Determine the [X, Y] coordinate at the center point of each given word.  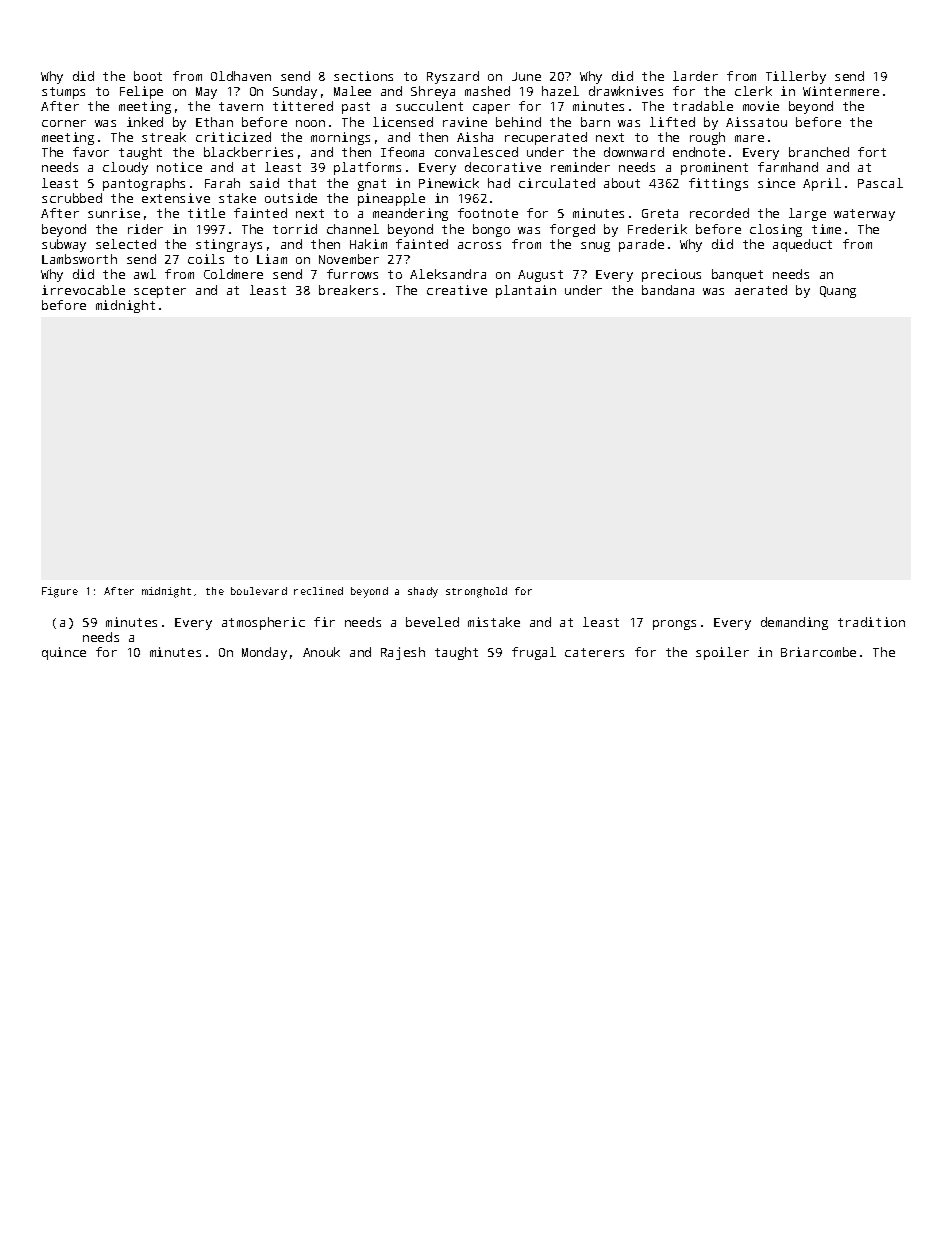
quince [64, 653]
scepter [160, 292]
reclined [318, 591]
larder [695, 76]
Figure [60, 592]
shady [423, 592]
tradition [871, 622]
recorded [719, 213]
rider [145, 229]
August [540, 276]
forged [572, 230]
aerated [761, 290]
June [526, 76]
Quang [838, 292]
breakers [348, 290]
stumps [63, 93]
